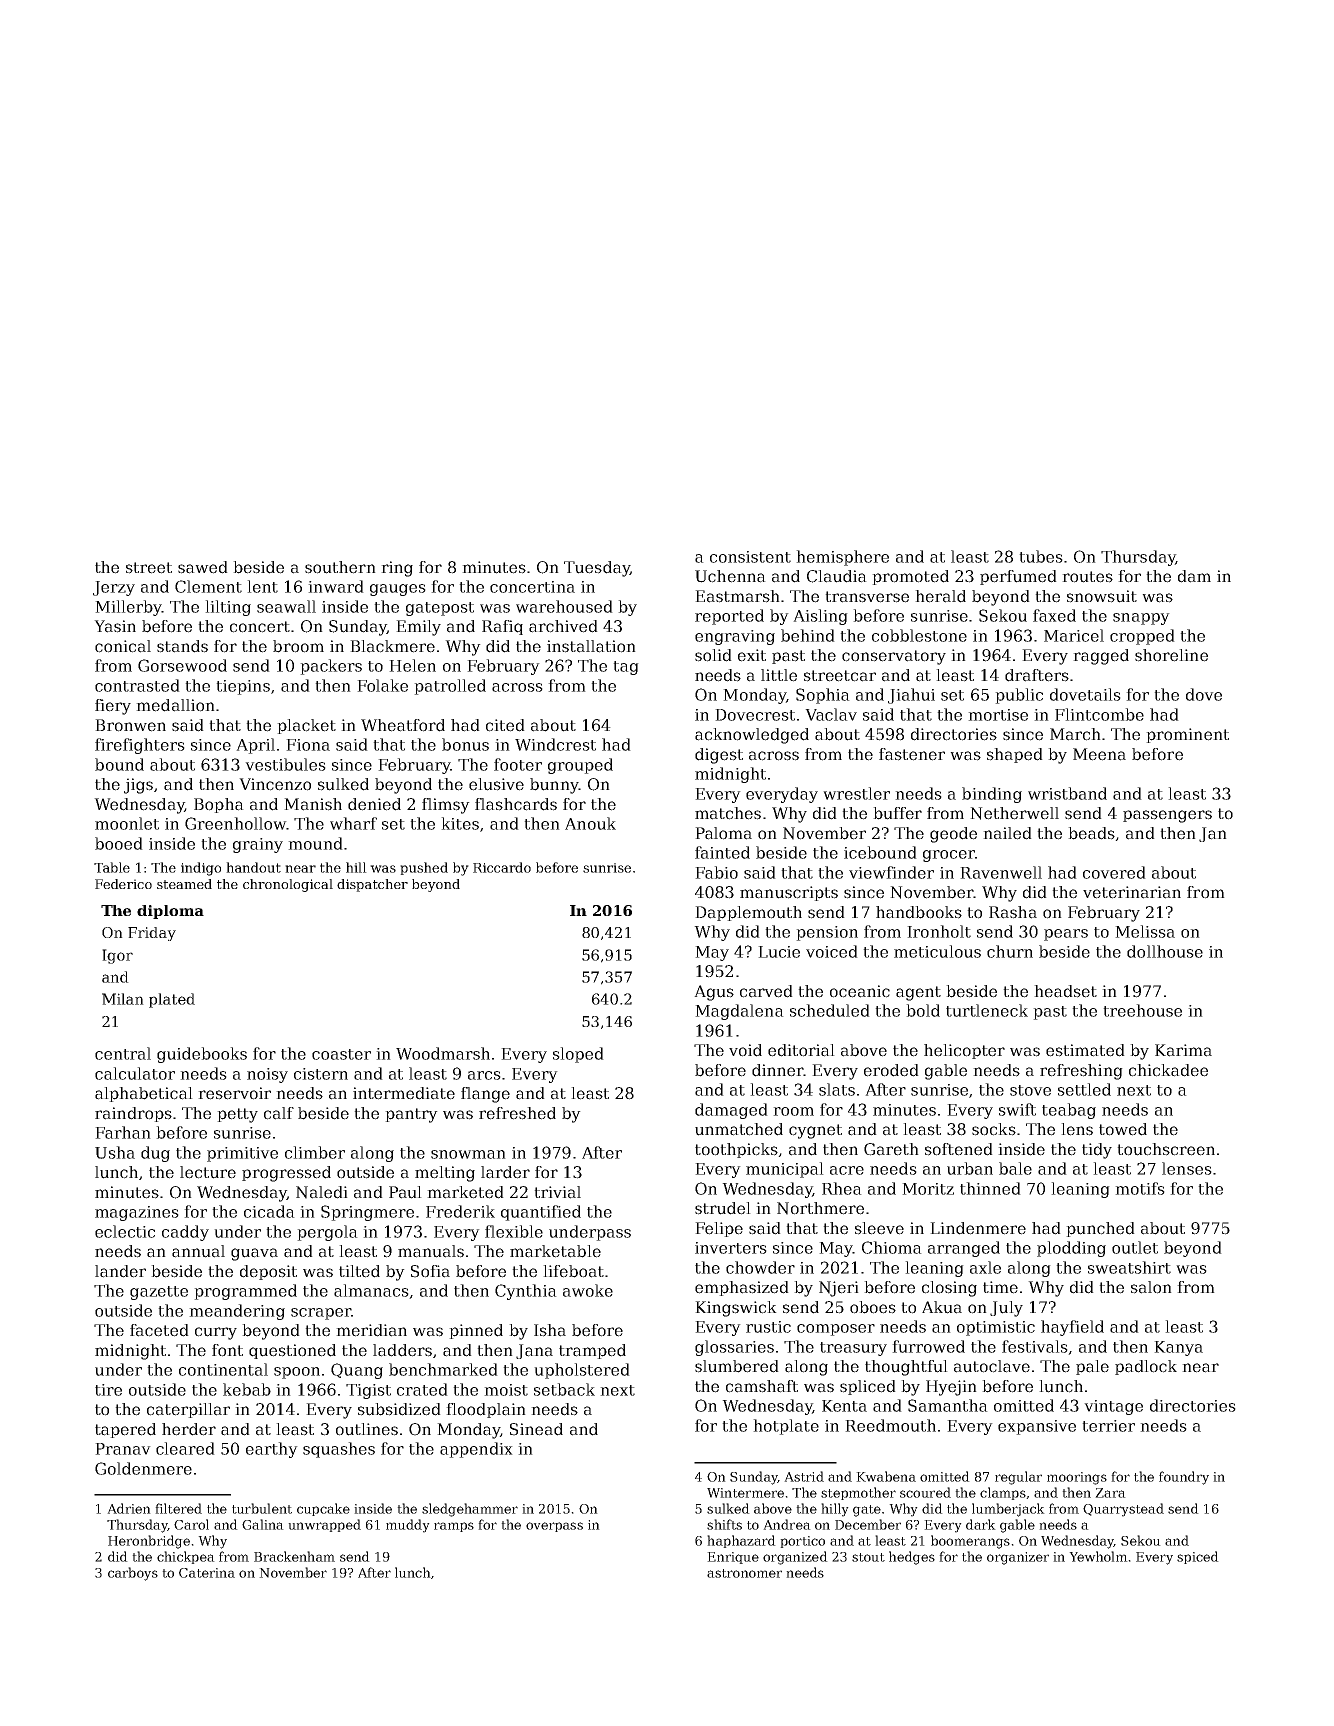  I want to click on Flintcombe, so click(1099, 714).
